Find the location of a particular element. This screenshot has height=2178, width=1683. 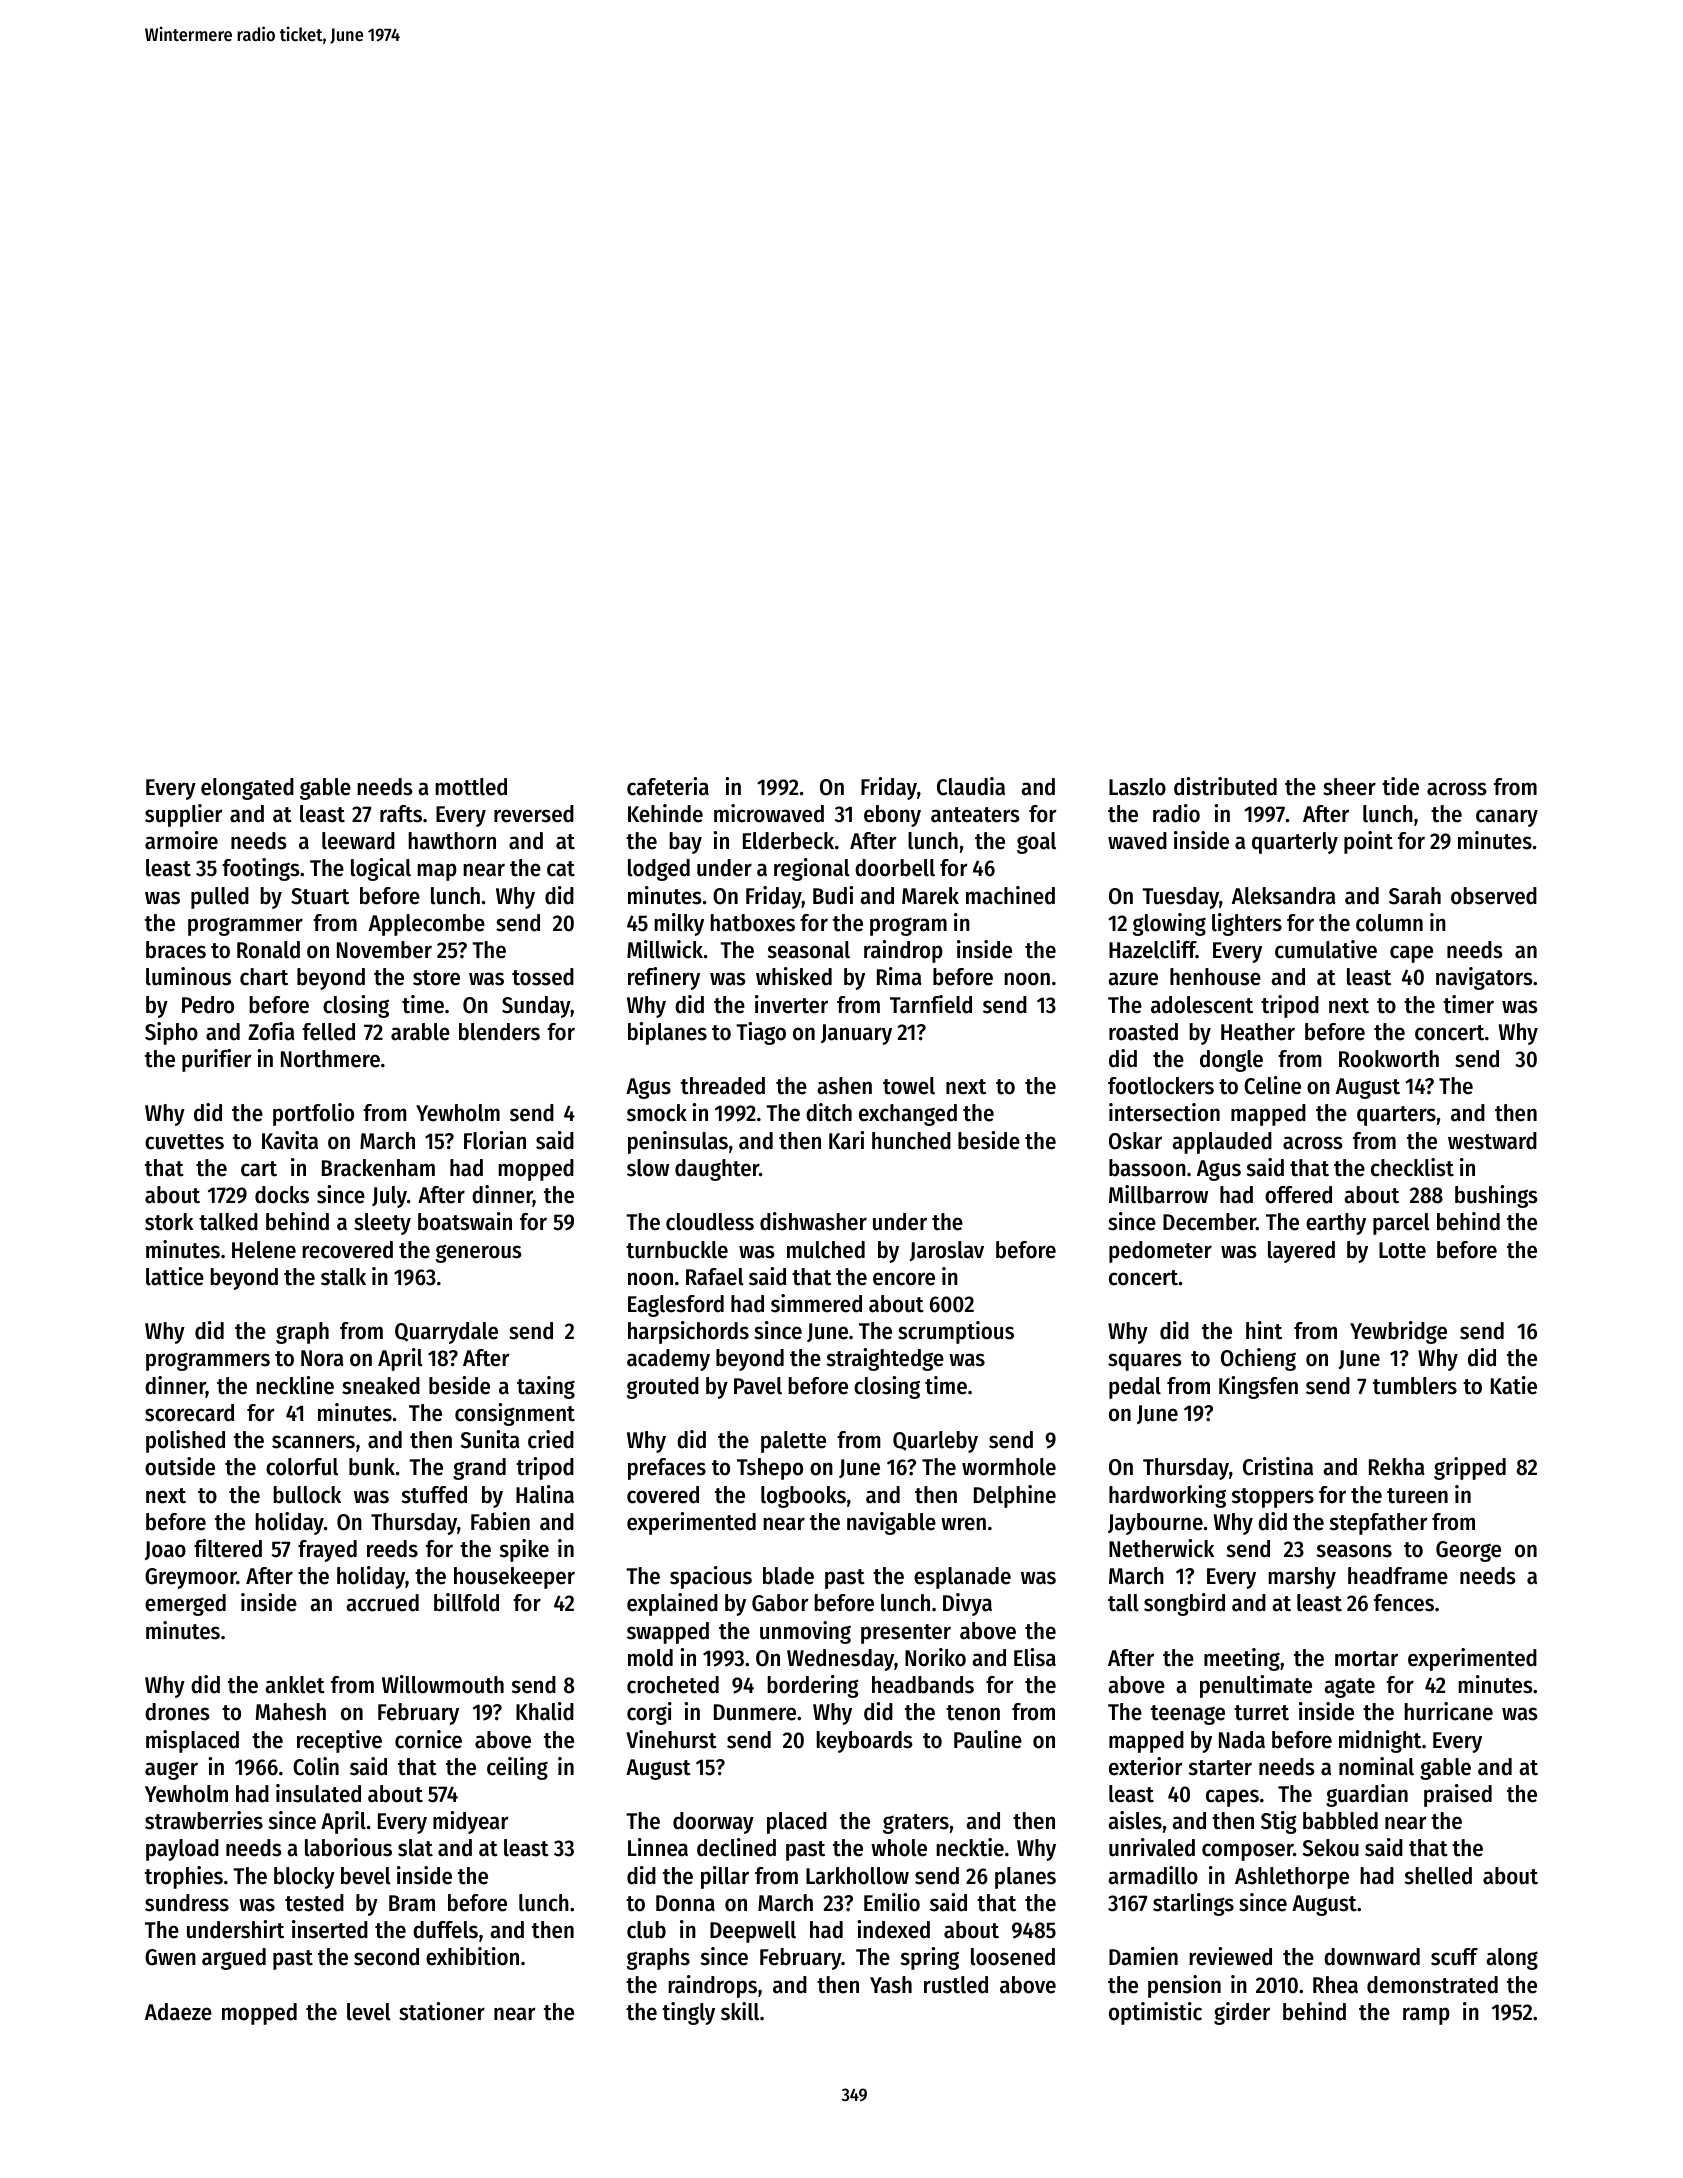

skill is located at coordinates (740, 2011).
